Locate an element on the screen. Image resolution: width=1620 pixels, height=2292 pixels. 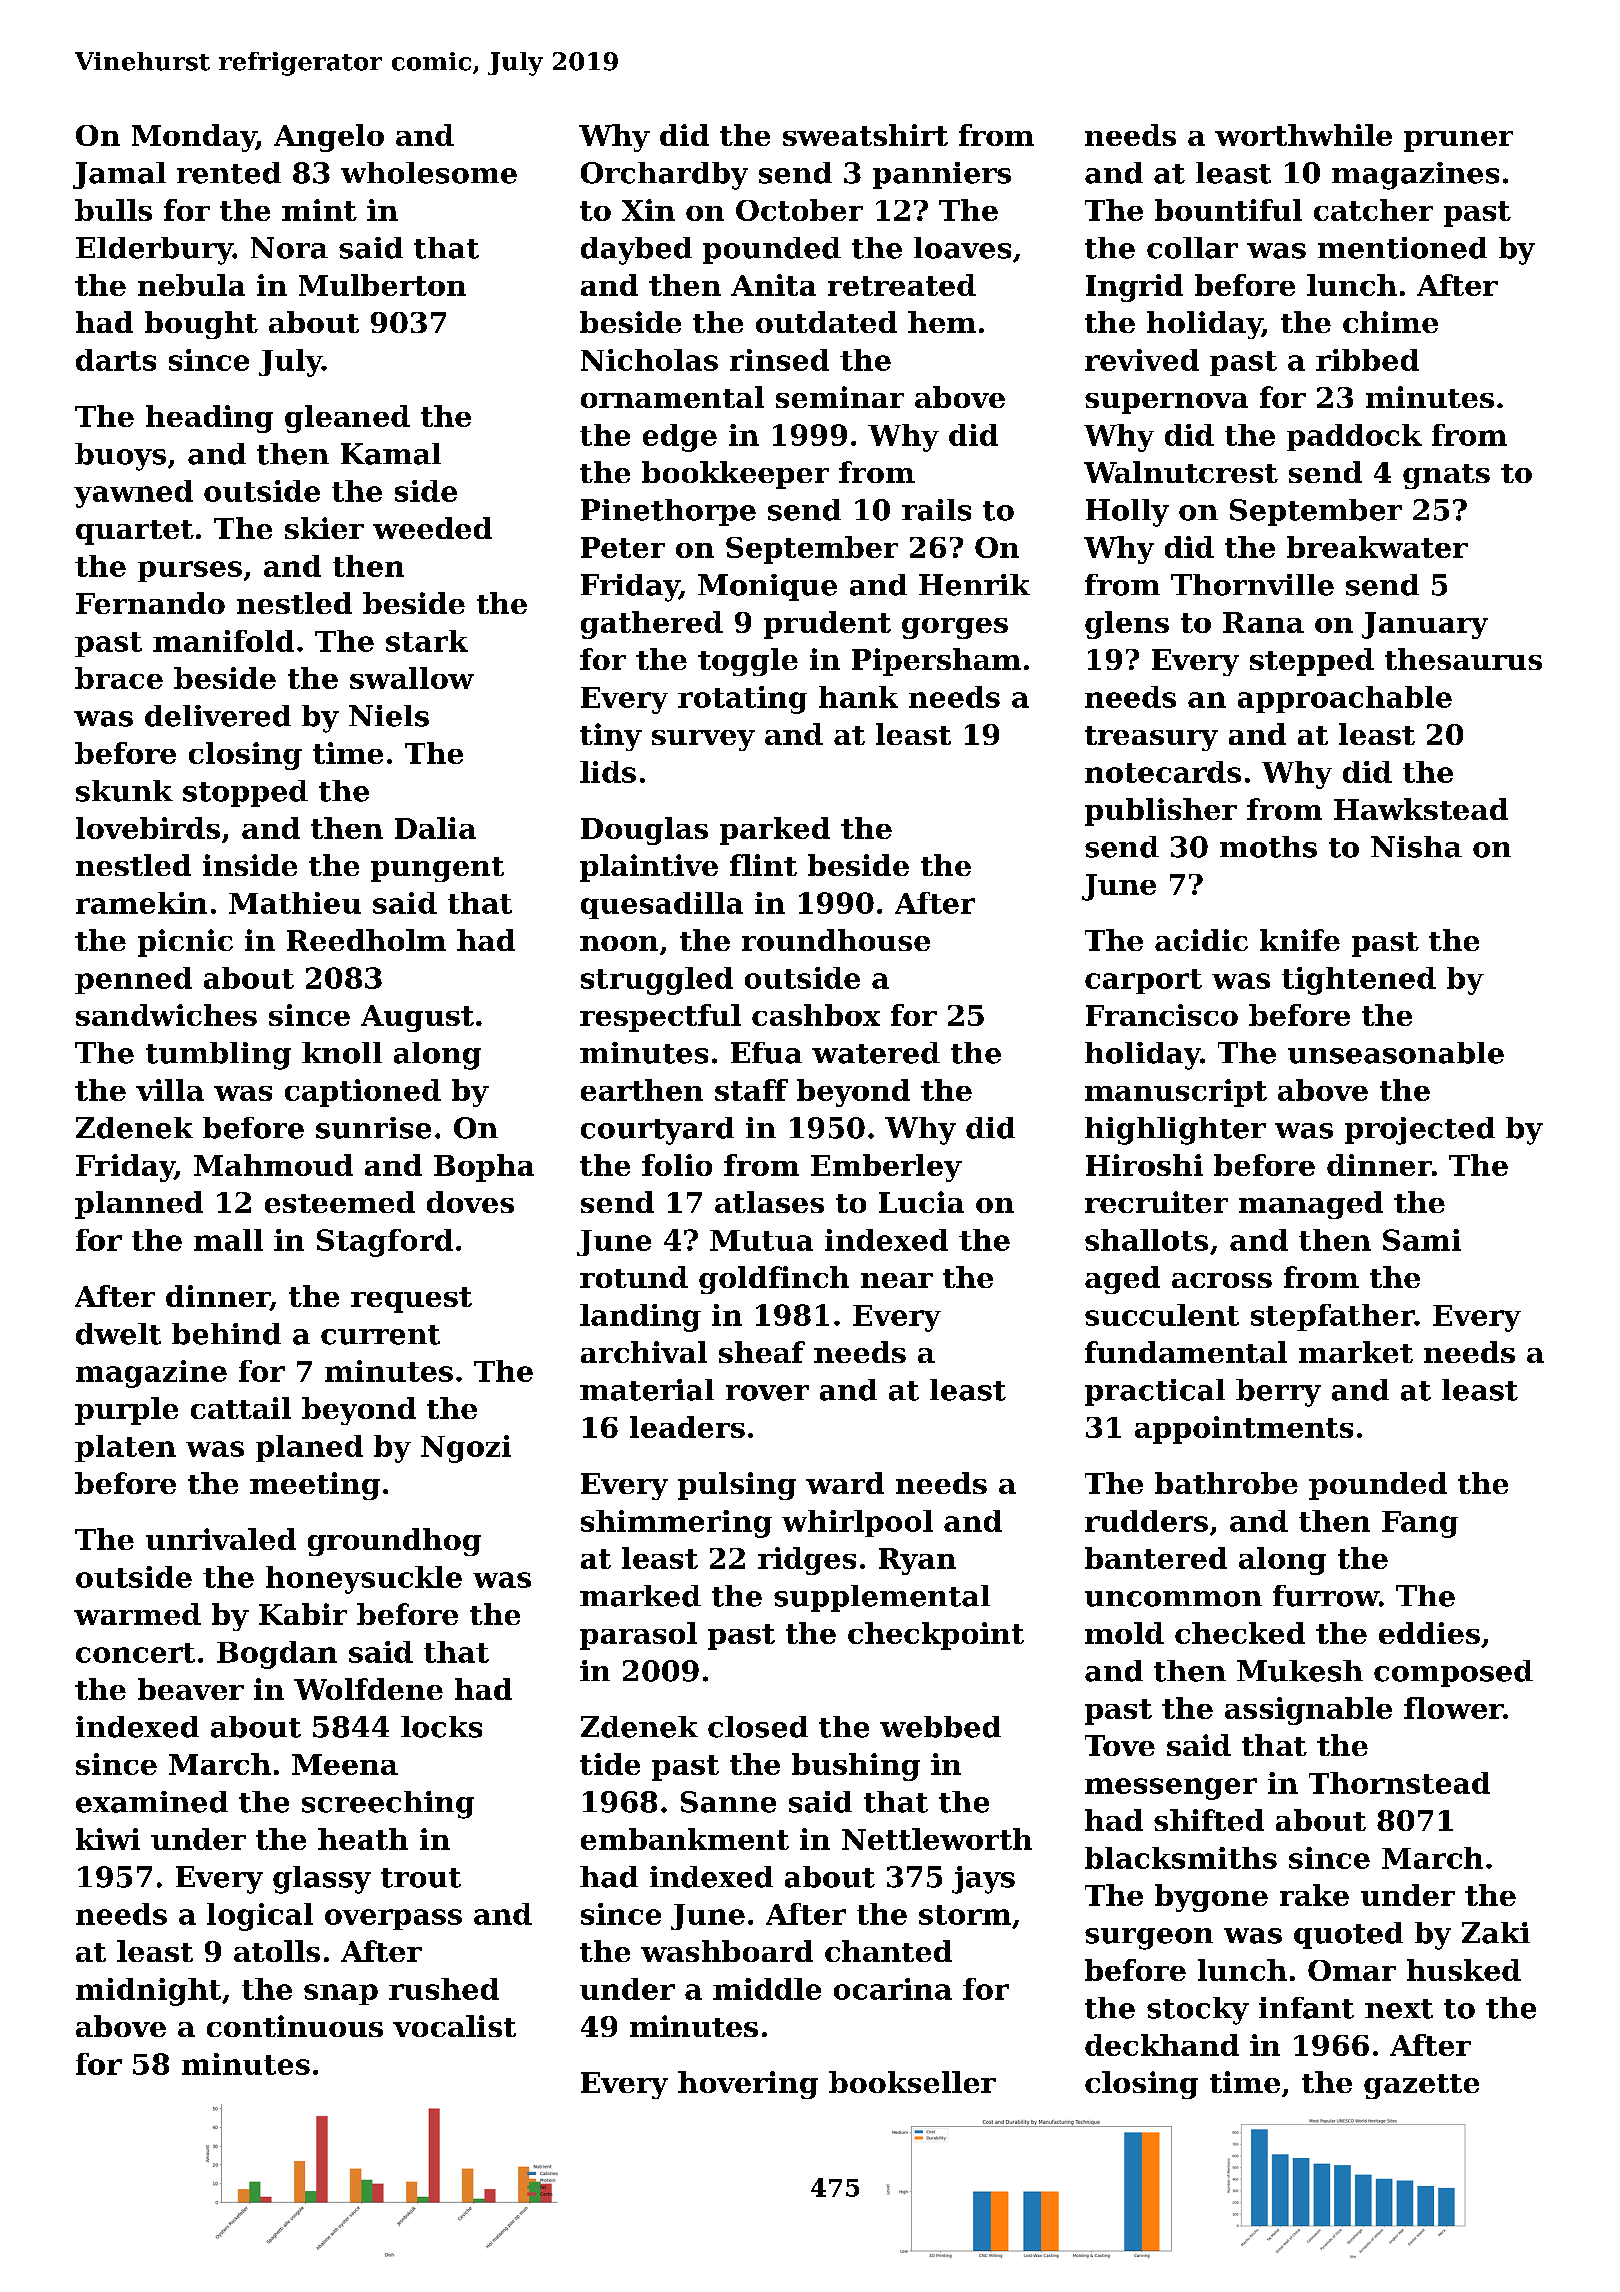
collar is located at coordinates (1192, 248).
